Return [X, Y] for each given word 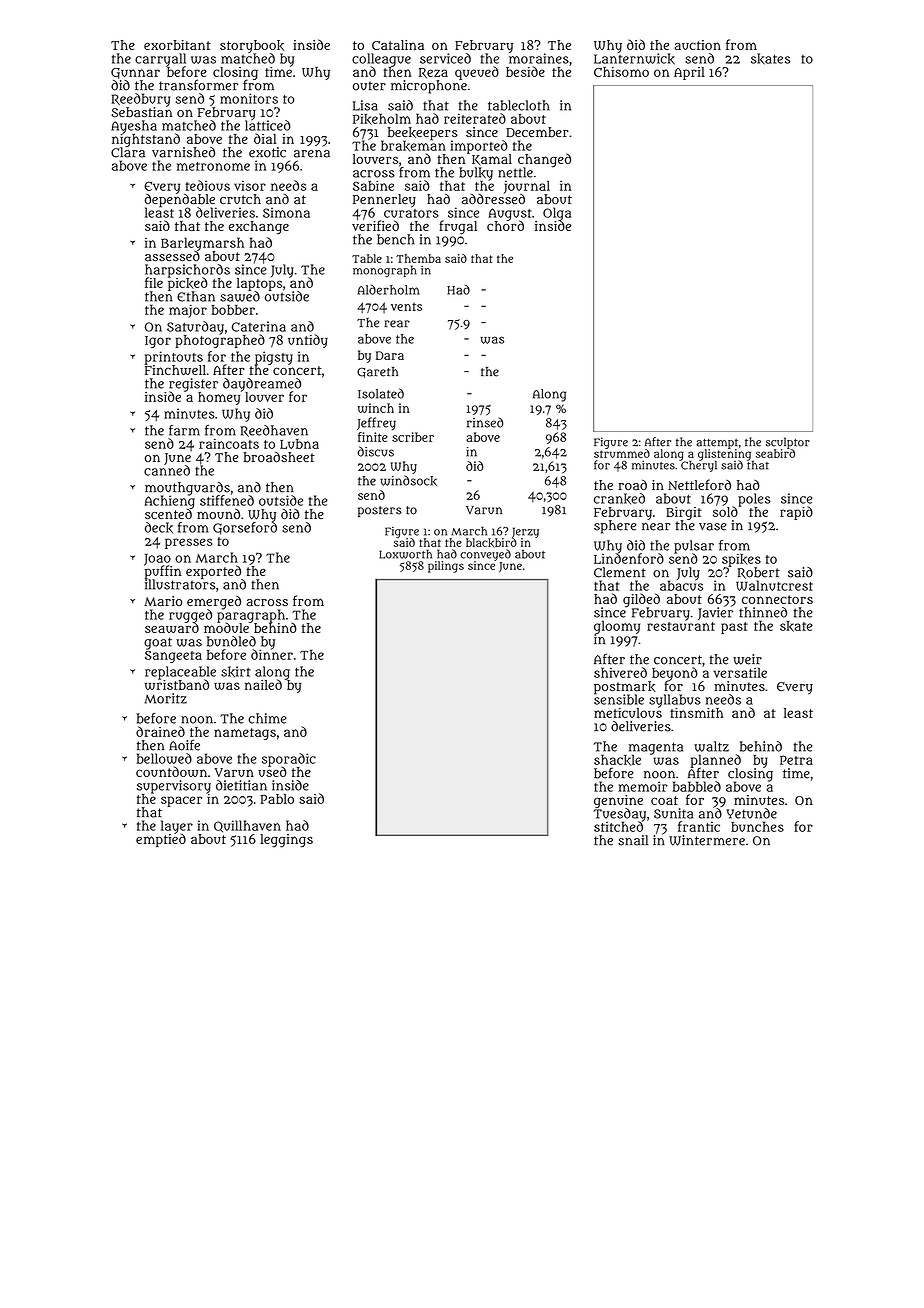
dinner [272, 654]
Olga [557, 214]
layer [177, 827]
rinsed [485, 422]
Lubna [299, 444]
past [734, 628]
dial [265, 138]
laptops [259, 284]
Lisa [365, 105]
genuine [618, 801]
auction [697, 45]
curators [411, 213]
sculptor [788, 443]
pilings [446, 567]
